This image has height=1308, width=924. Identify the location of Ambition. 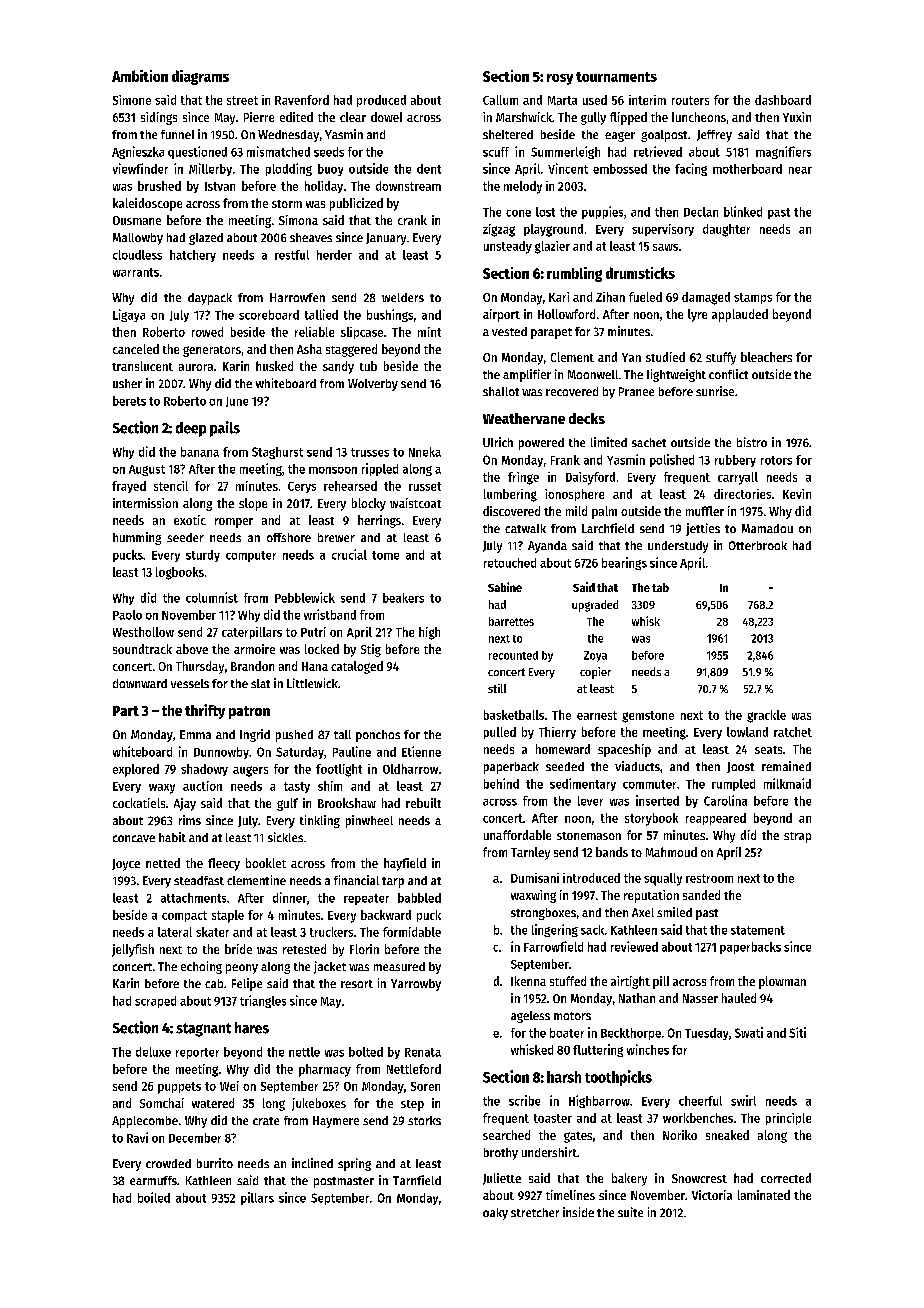
(140, 76).
